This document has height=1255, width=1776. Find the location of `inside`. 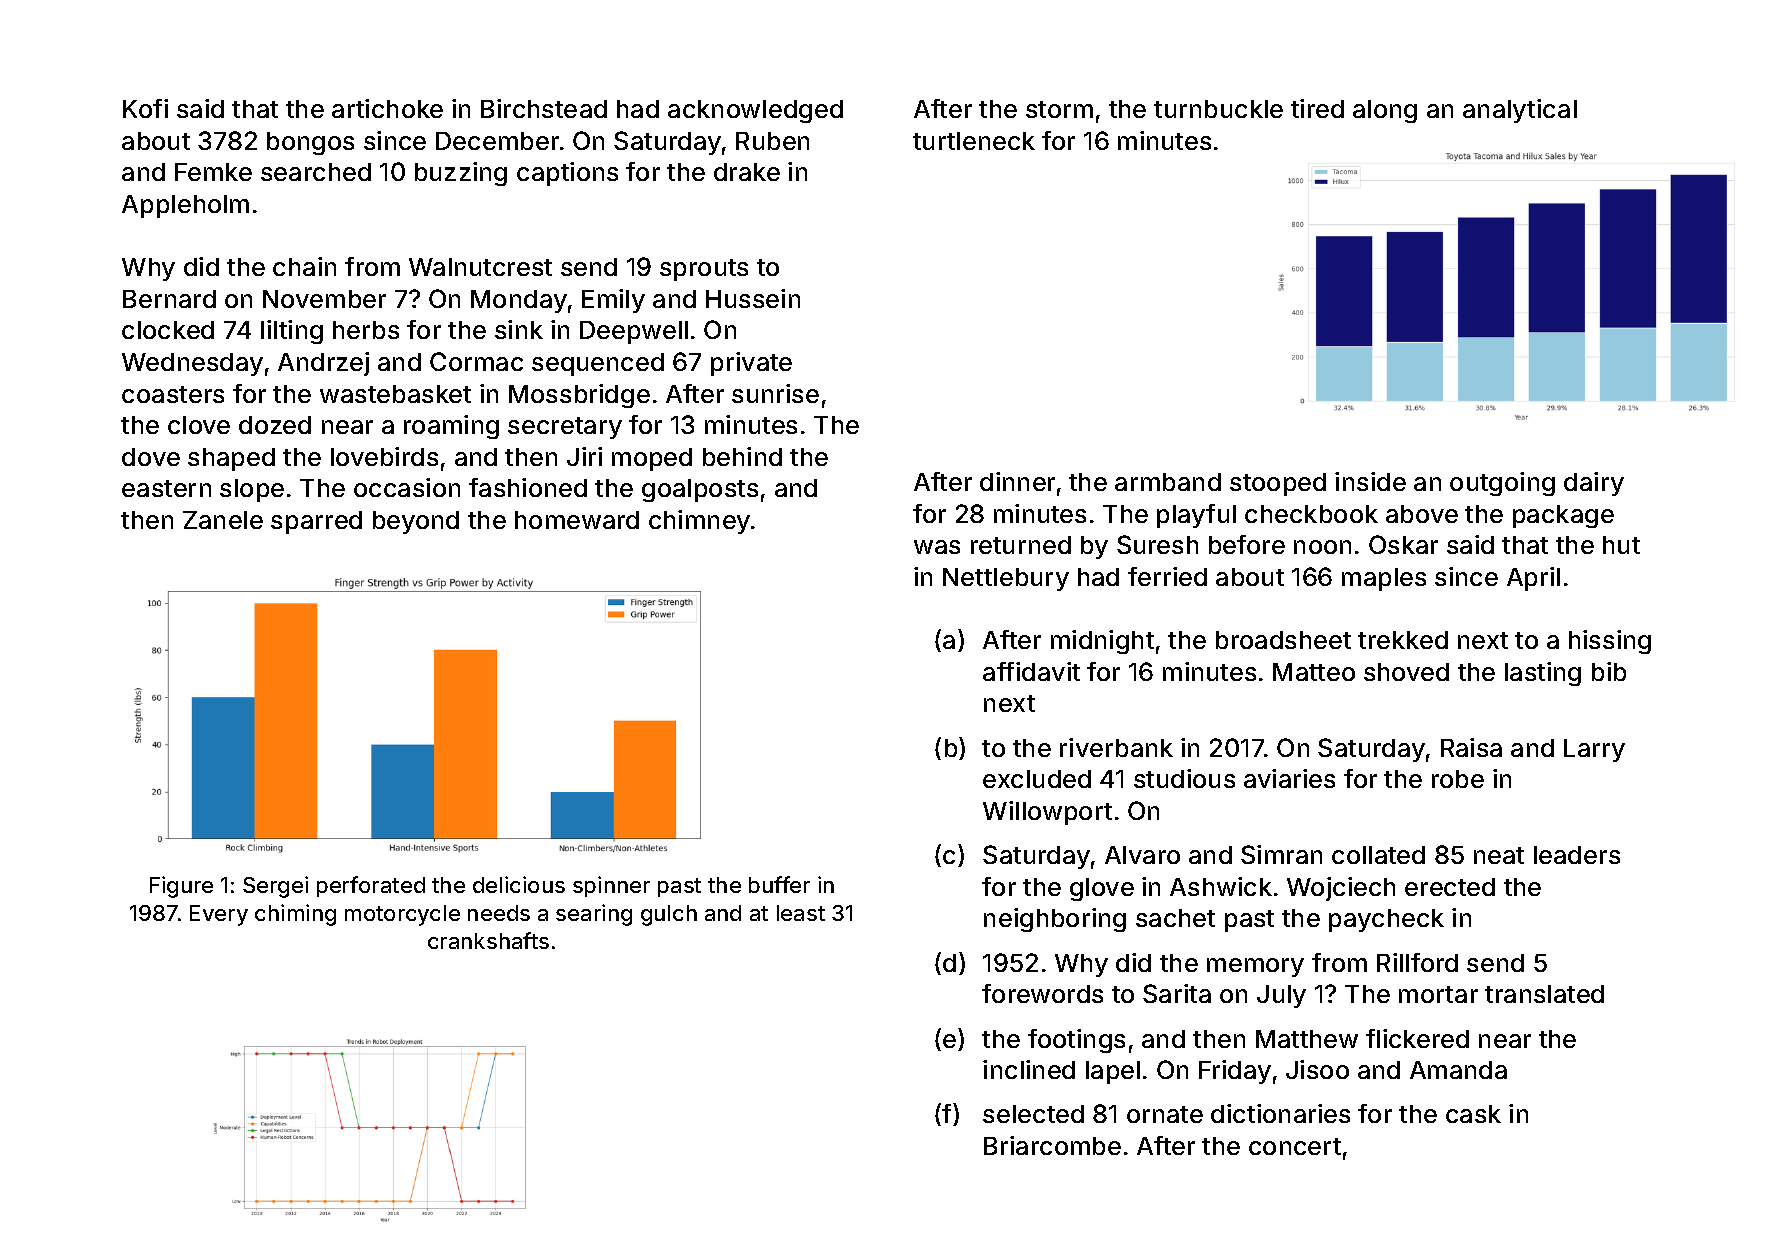

inside is located at coordinates (1370, 481).
